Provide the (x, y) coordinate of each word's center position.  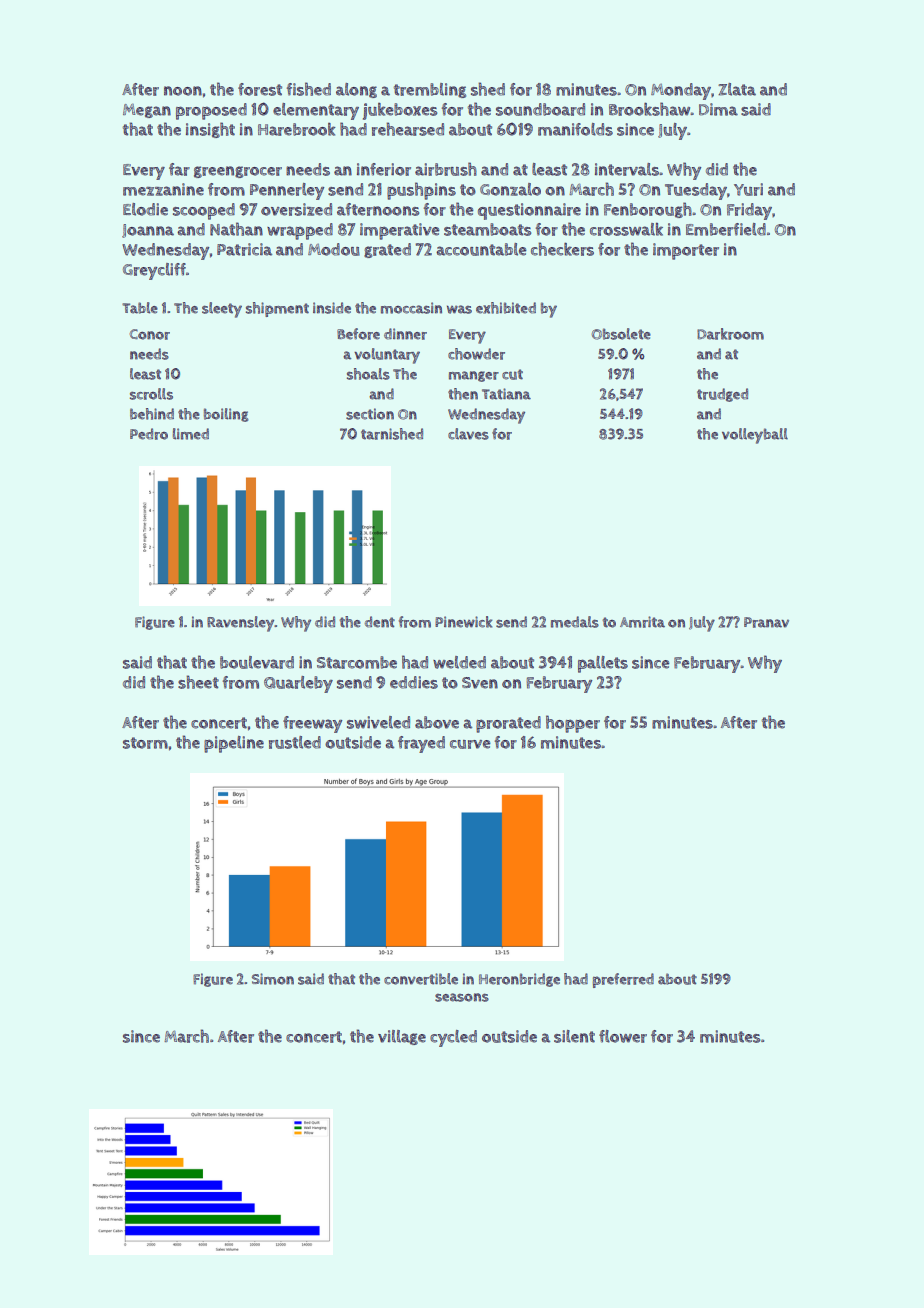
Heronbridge (519, 980)
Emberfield (726, 229)
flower (623, 1036)
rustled (295, 742)
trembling (430, 90)
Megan (147, 111)
